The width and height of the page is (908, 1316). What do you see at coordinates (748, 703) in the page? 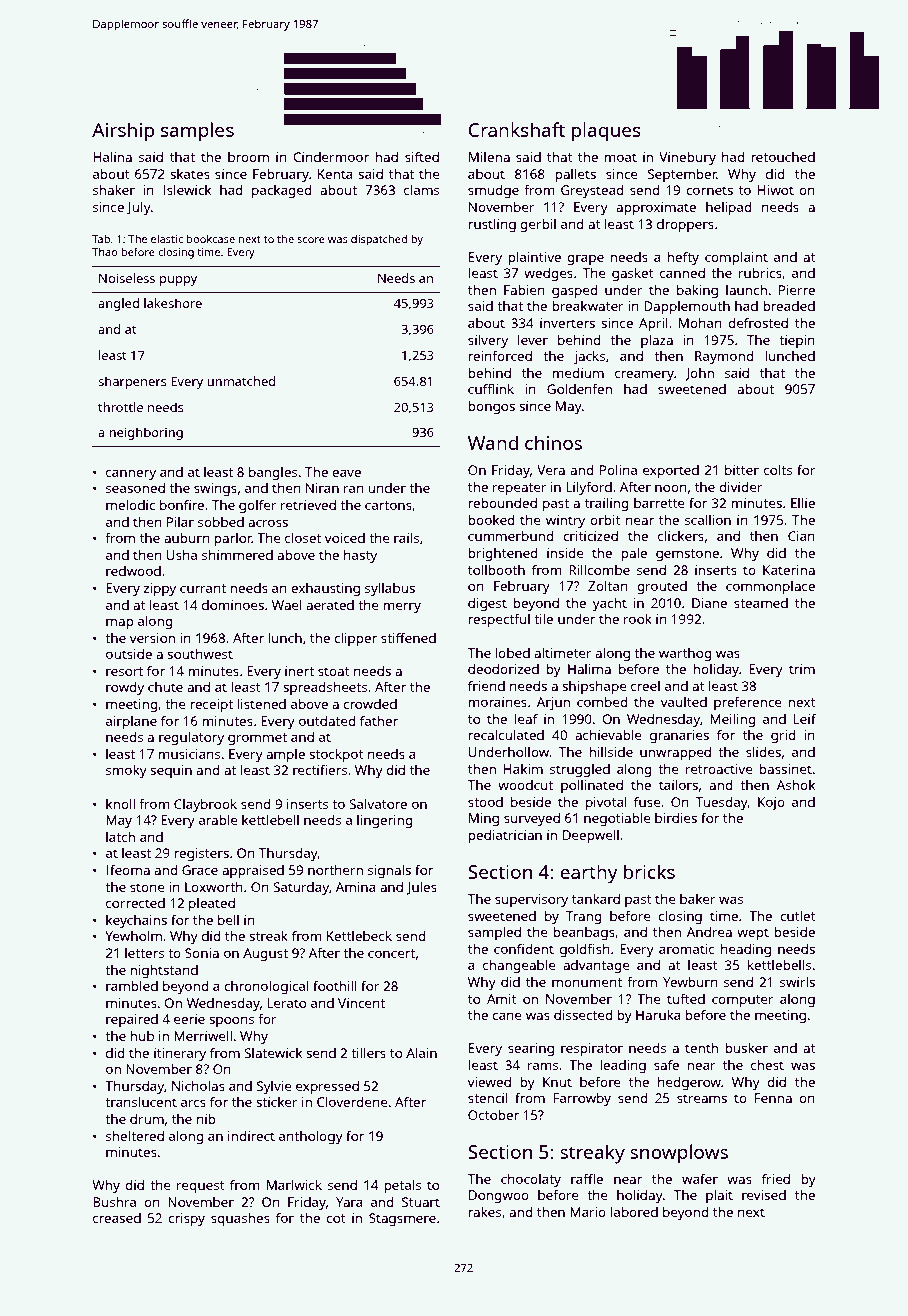
I see `preference` at bounding box center [748, 703].
